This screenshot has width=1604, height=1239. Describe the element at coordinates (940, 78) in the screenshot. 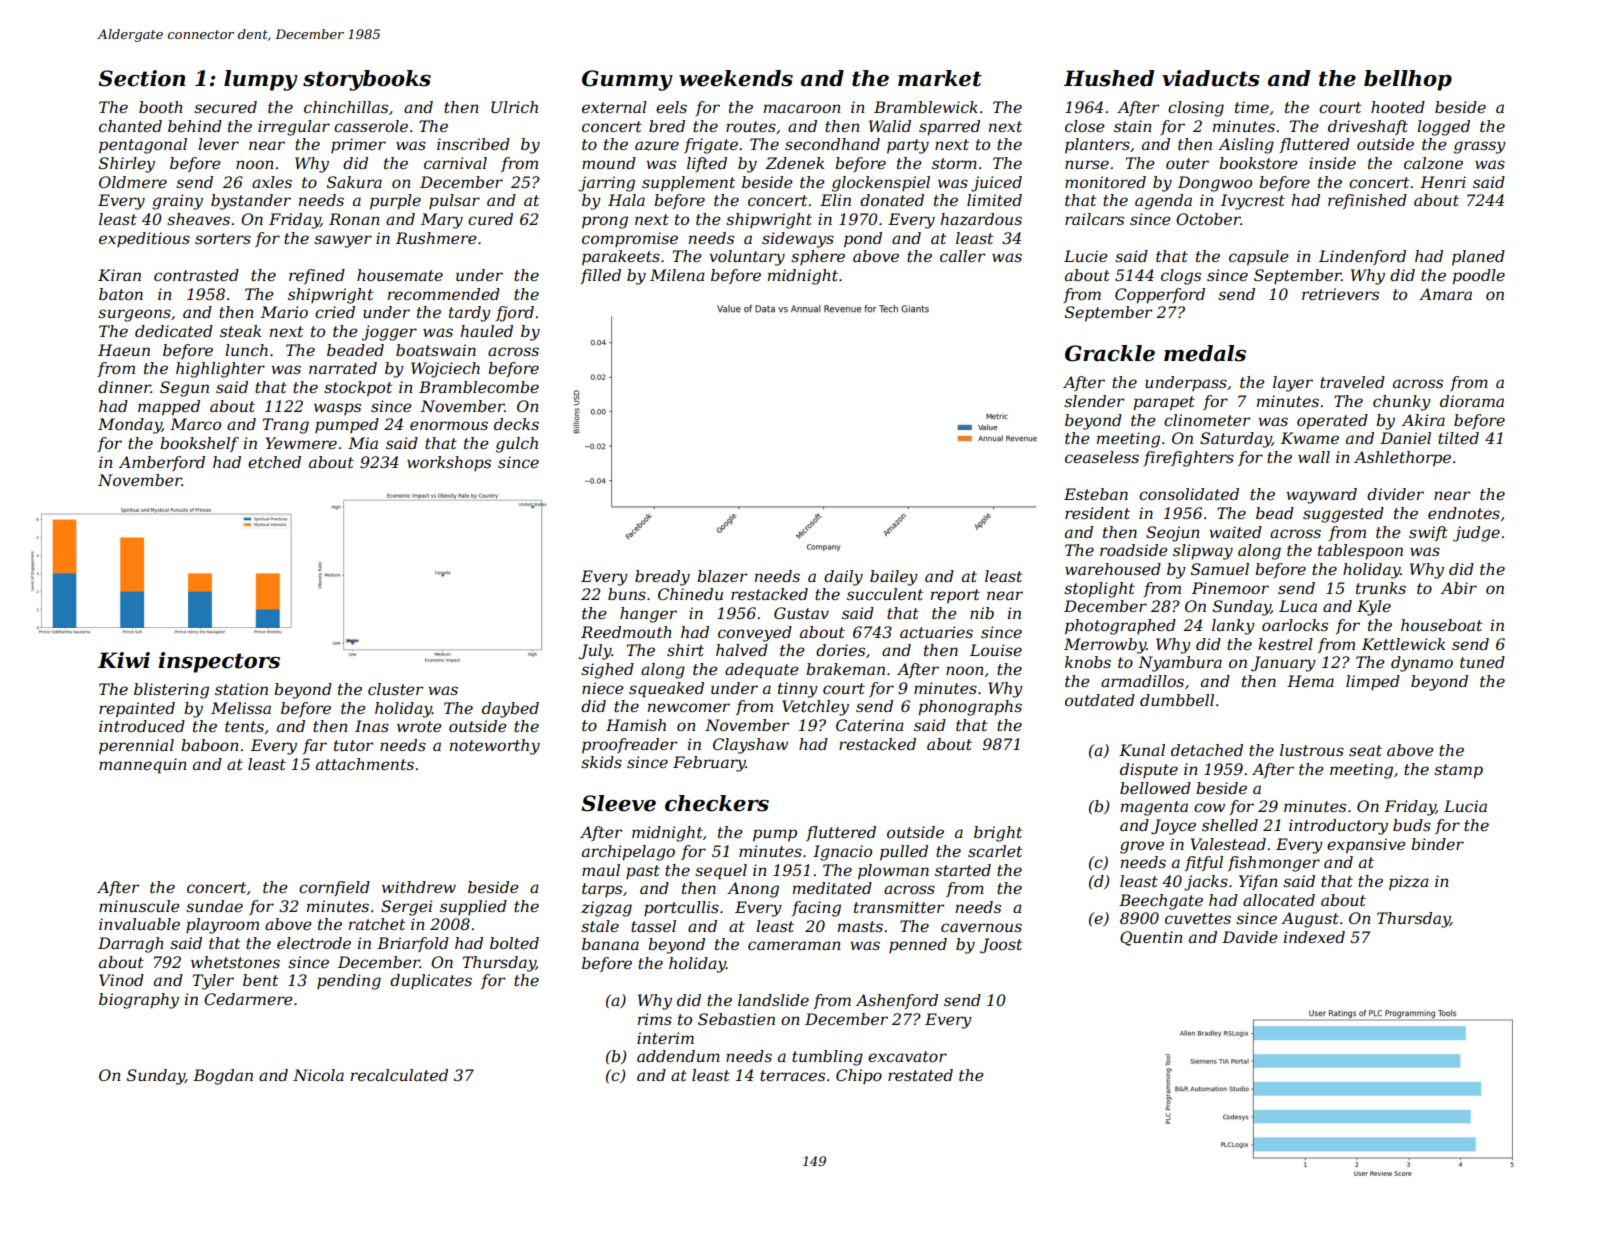

I see `market` at that location.
